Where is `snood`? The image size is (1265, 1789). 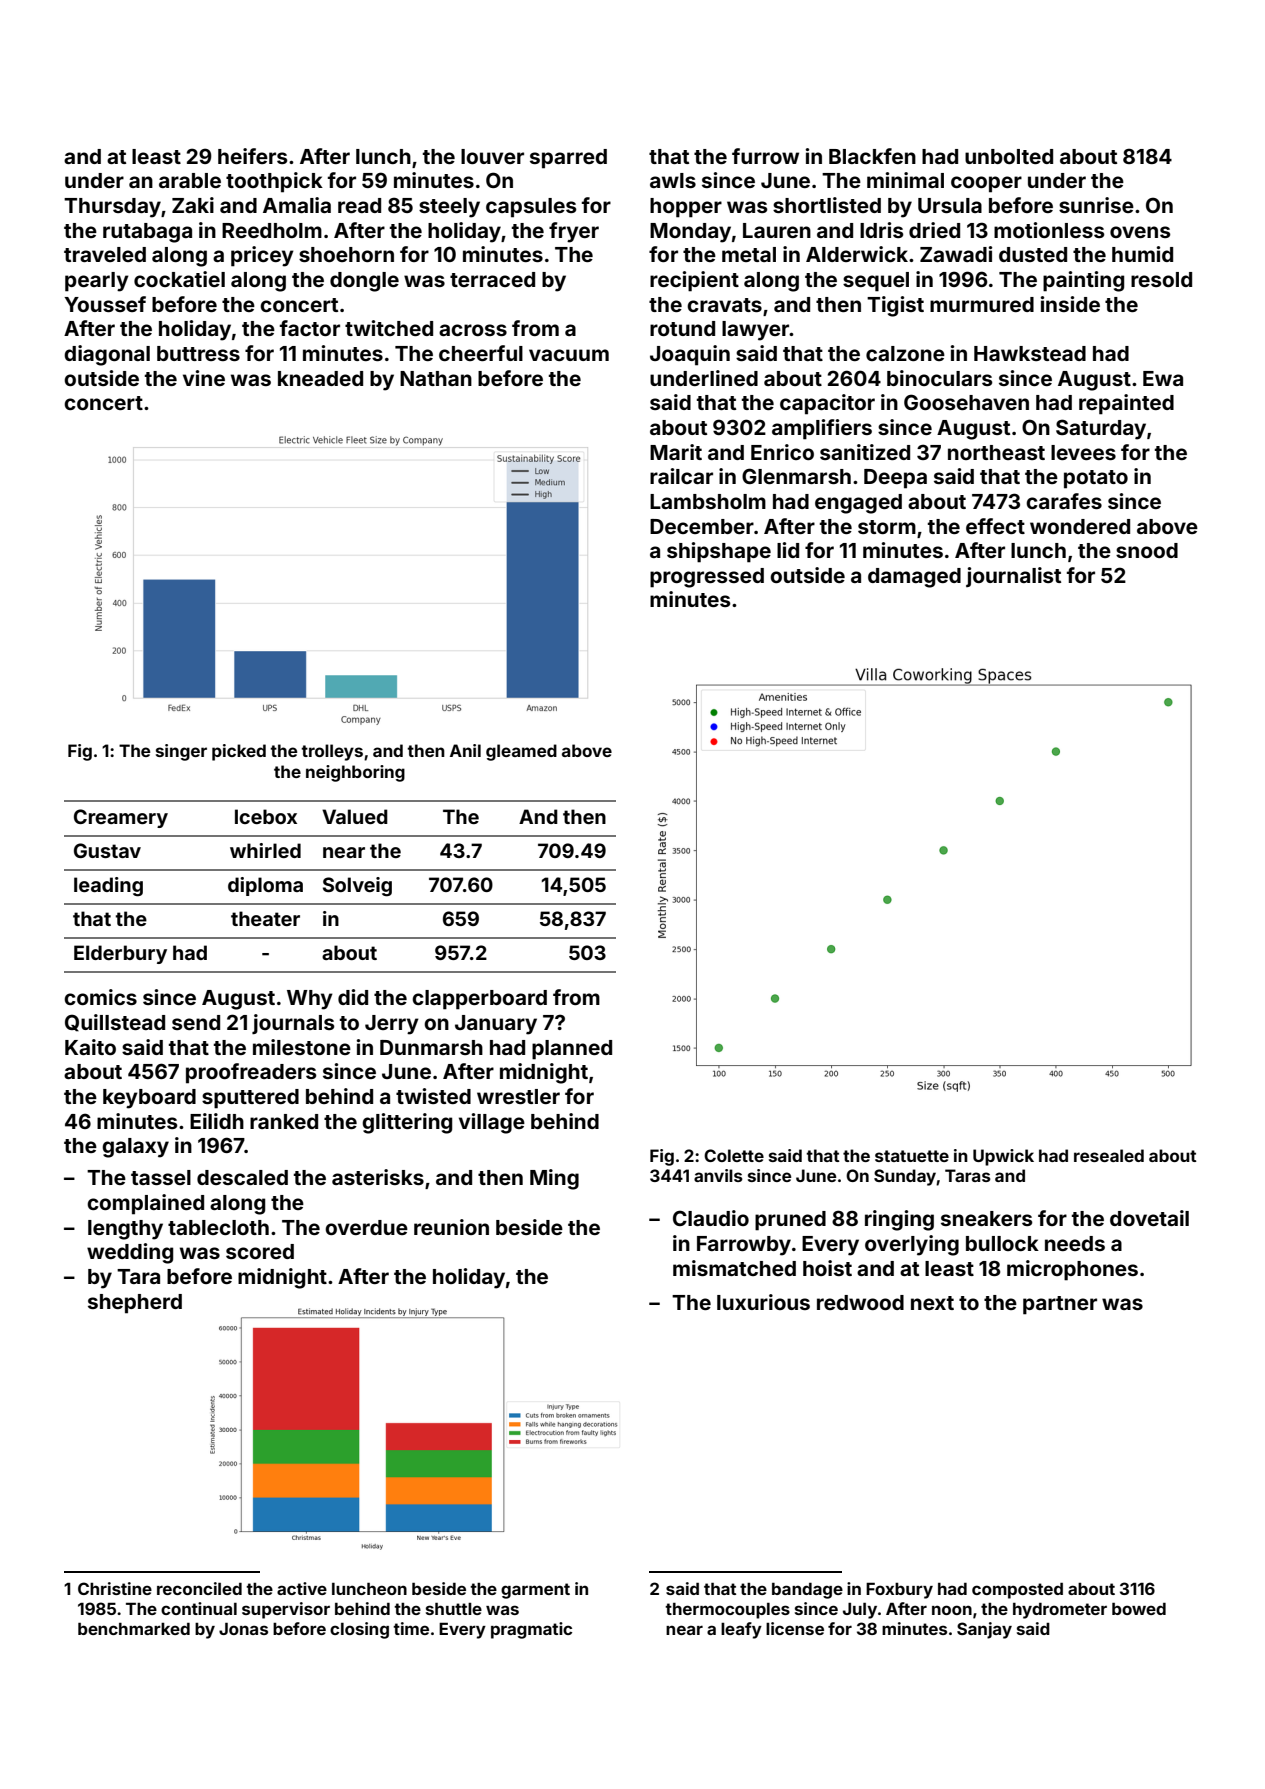
snood is located at coordinates (1147, 550).
